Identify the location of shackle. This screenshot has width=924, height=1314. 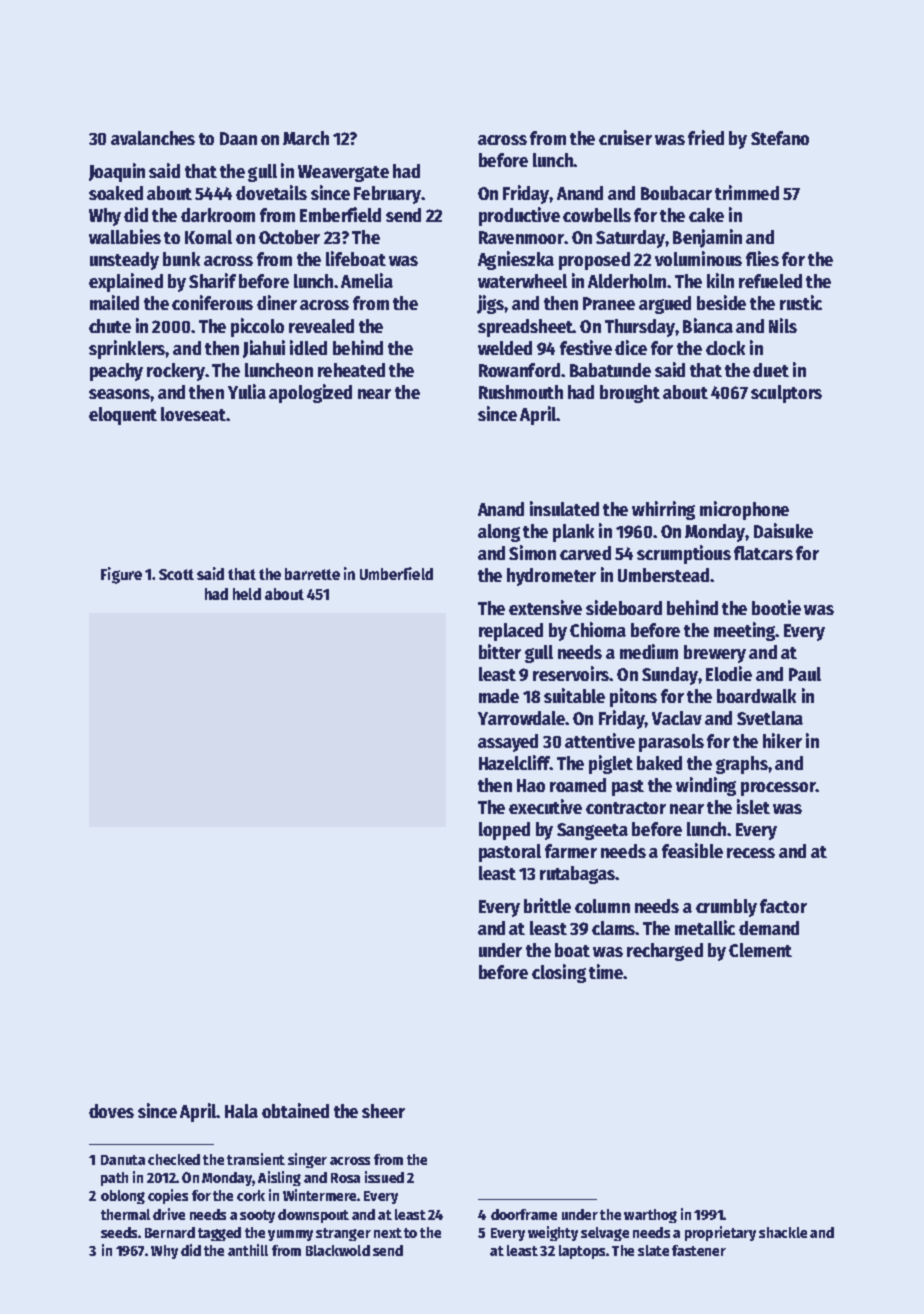
(783, 1232).
